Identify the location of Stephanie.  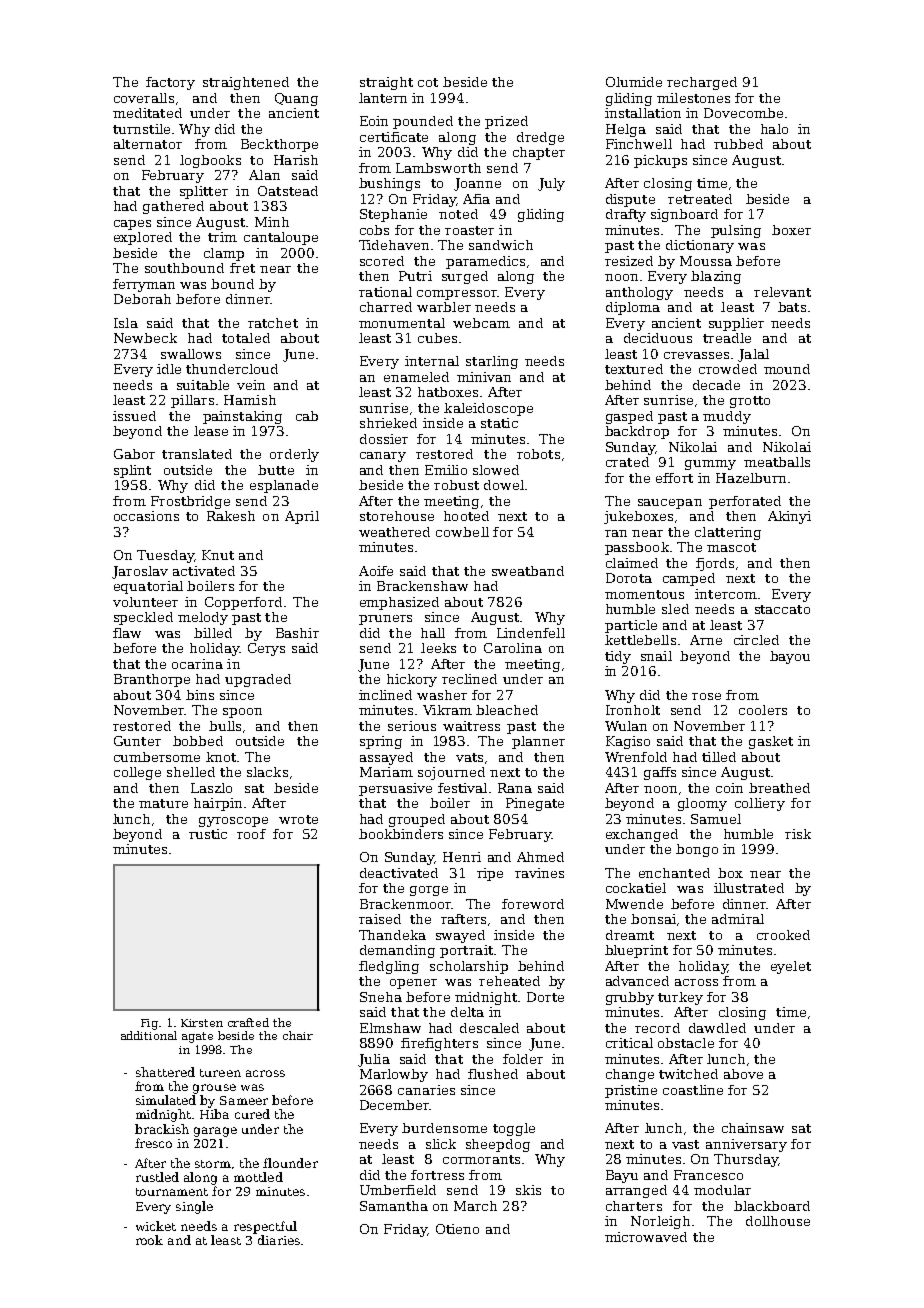
(393, 215).
